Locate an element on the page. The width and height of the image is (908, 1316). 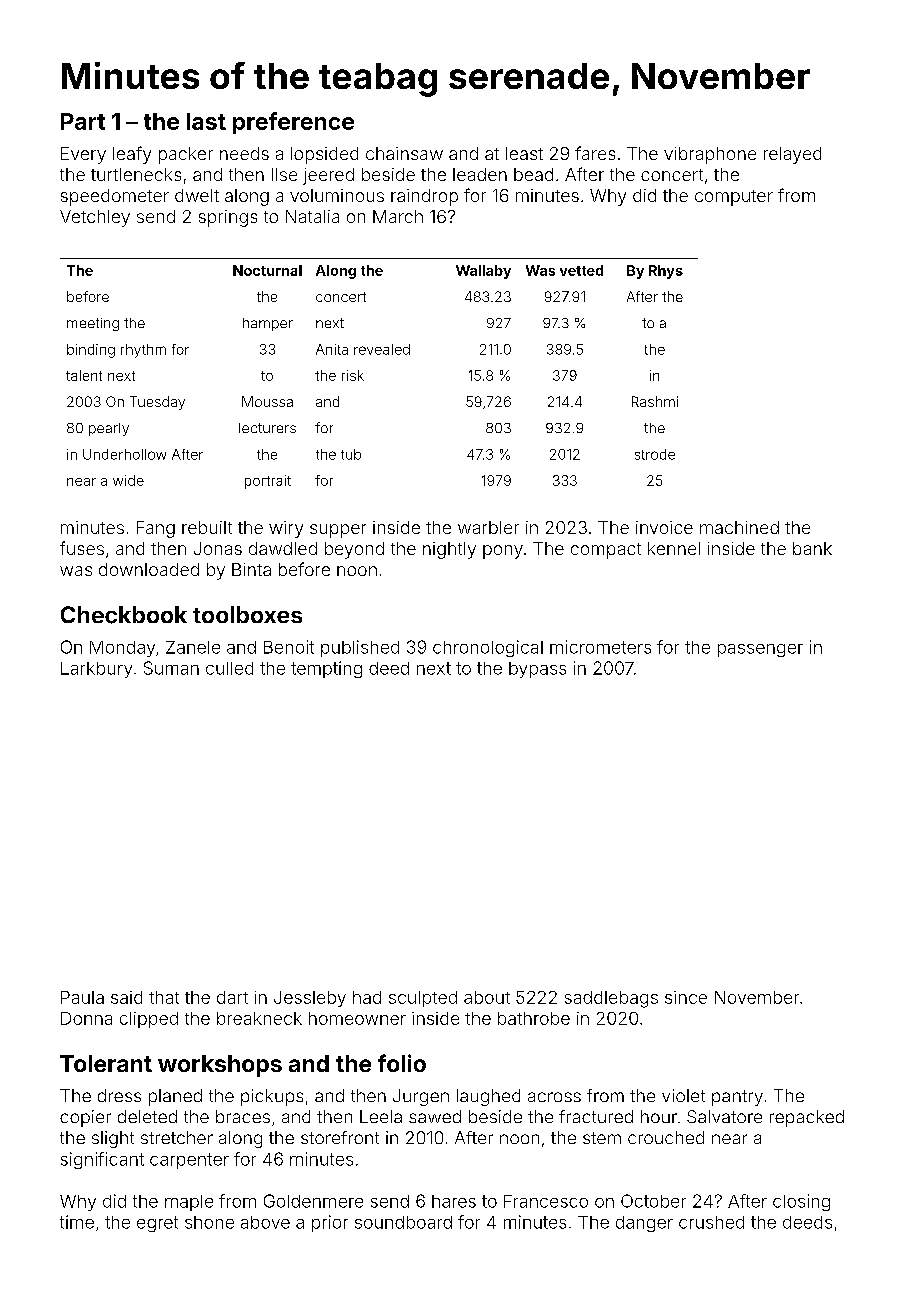
wiry is located at coordinates (286, 529).
